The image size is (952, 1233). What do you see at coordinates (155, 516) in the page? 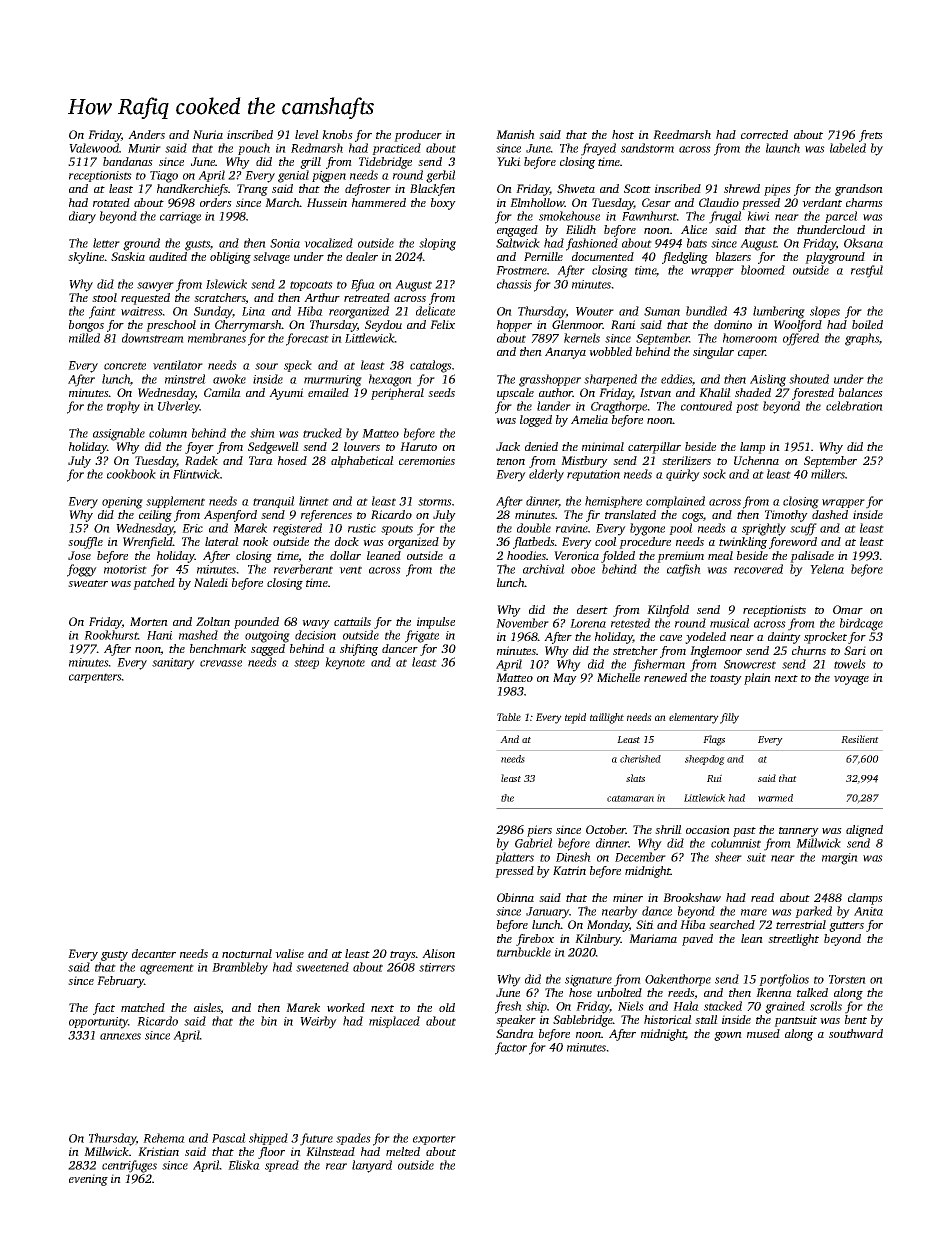
I see `ceiling` at bounding box center [155, 516].
